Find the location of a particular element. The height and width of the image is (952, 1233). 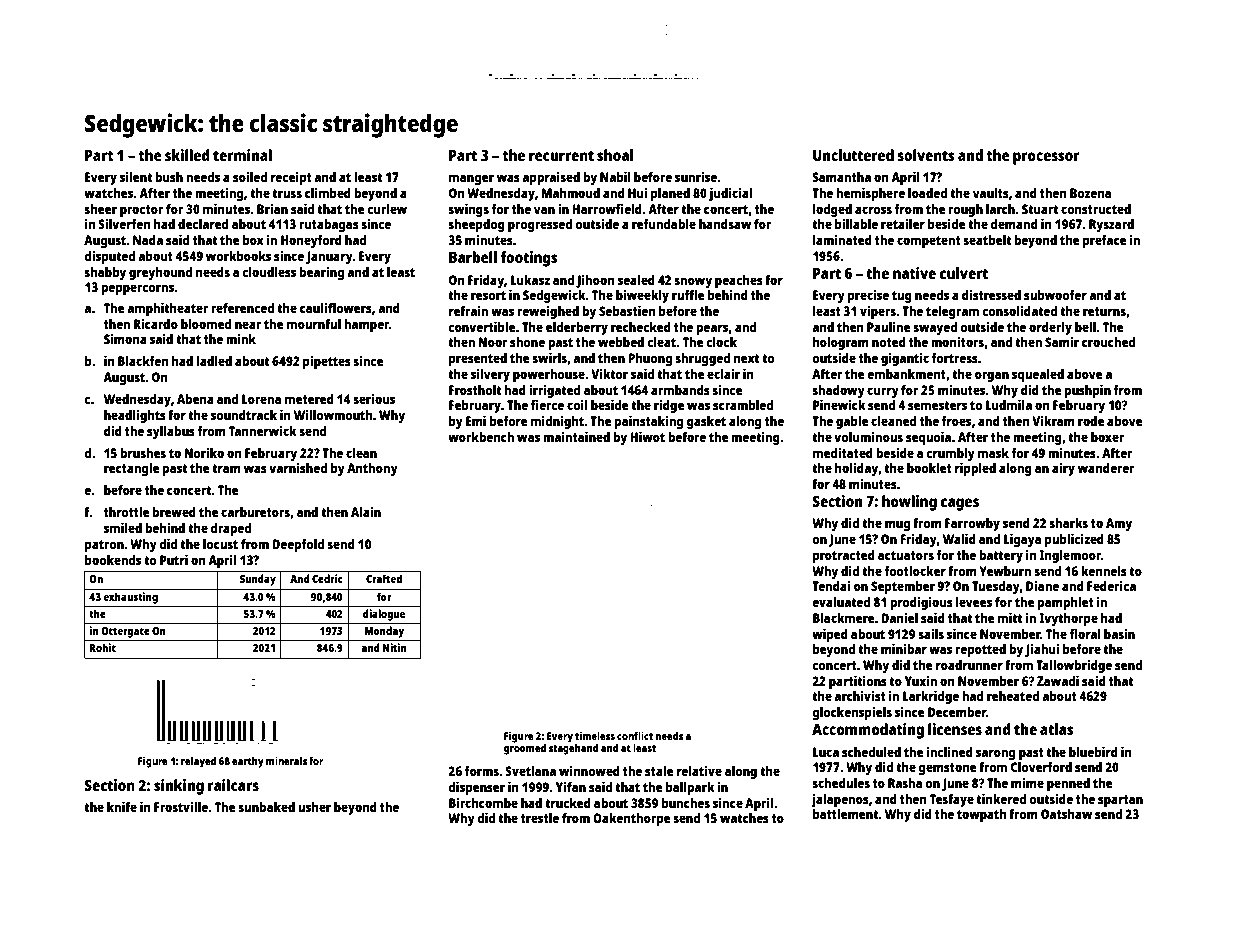

hamper is located at coordinates (366, 325).
